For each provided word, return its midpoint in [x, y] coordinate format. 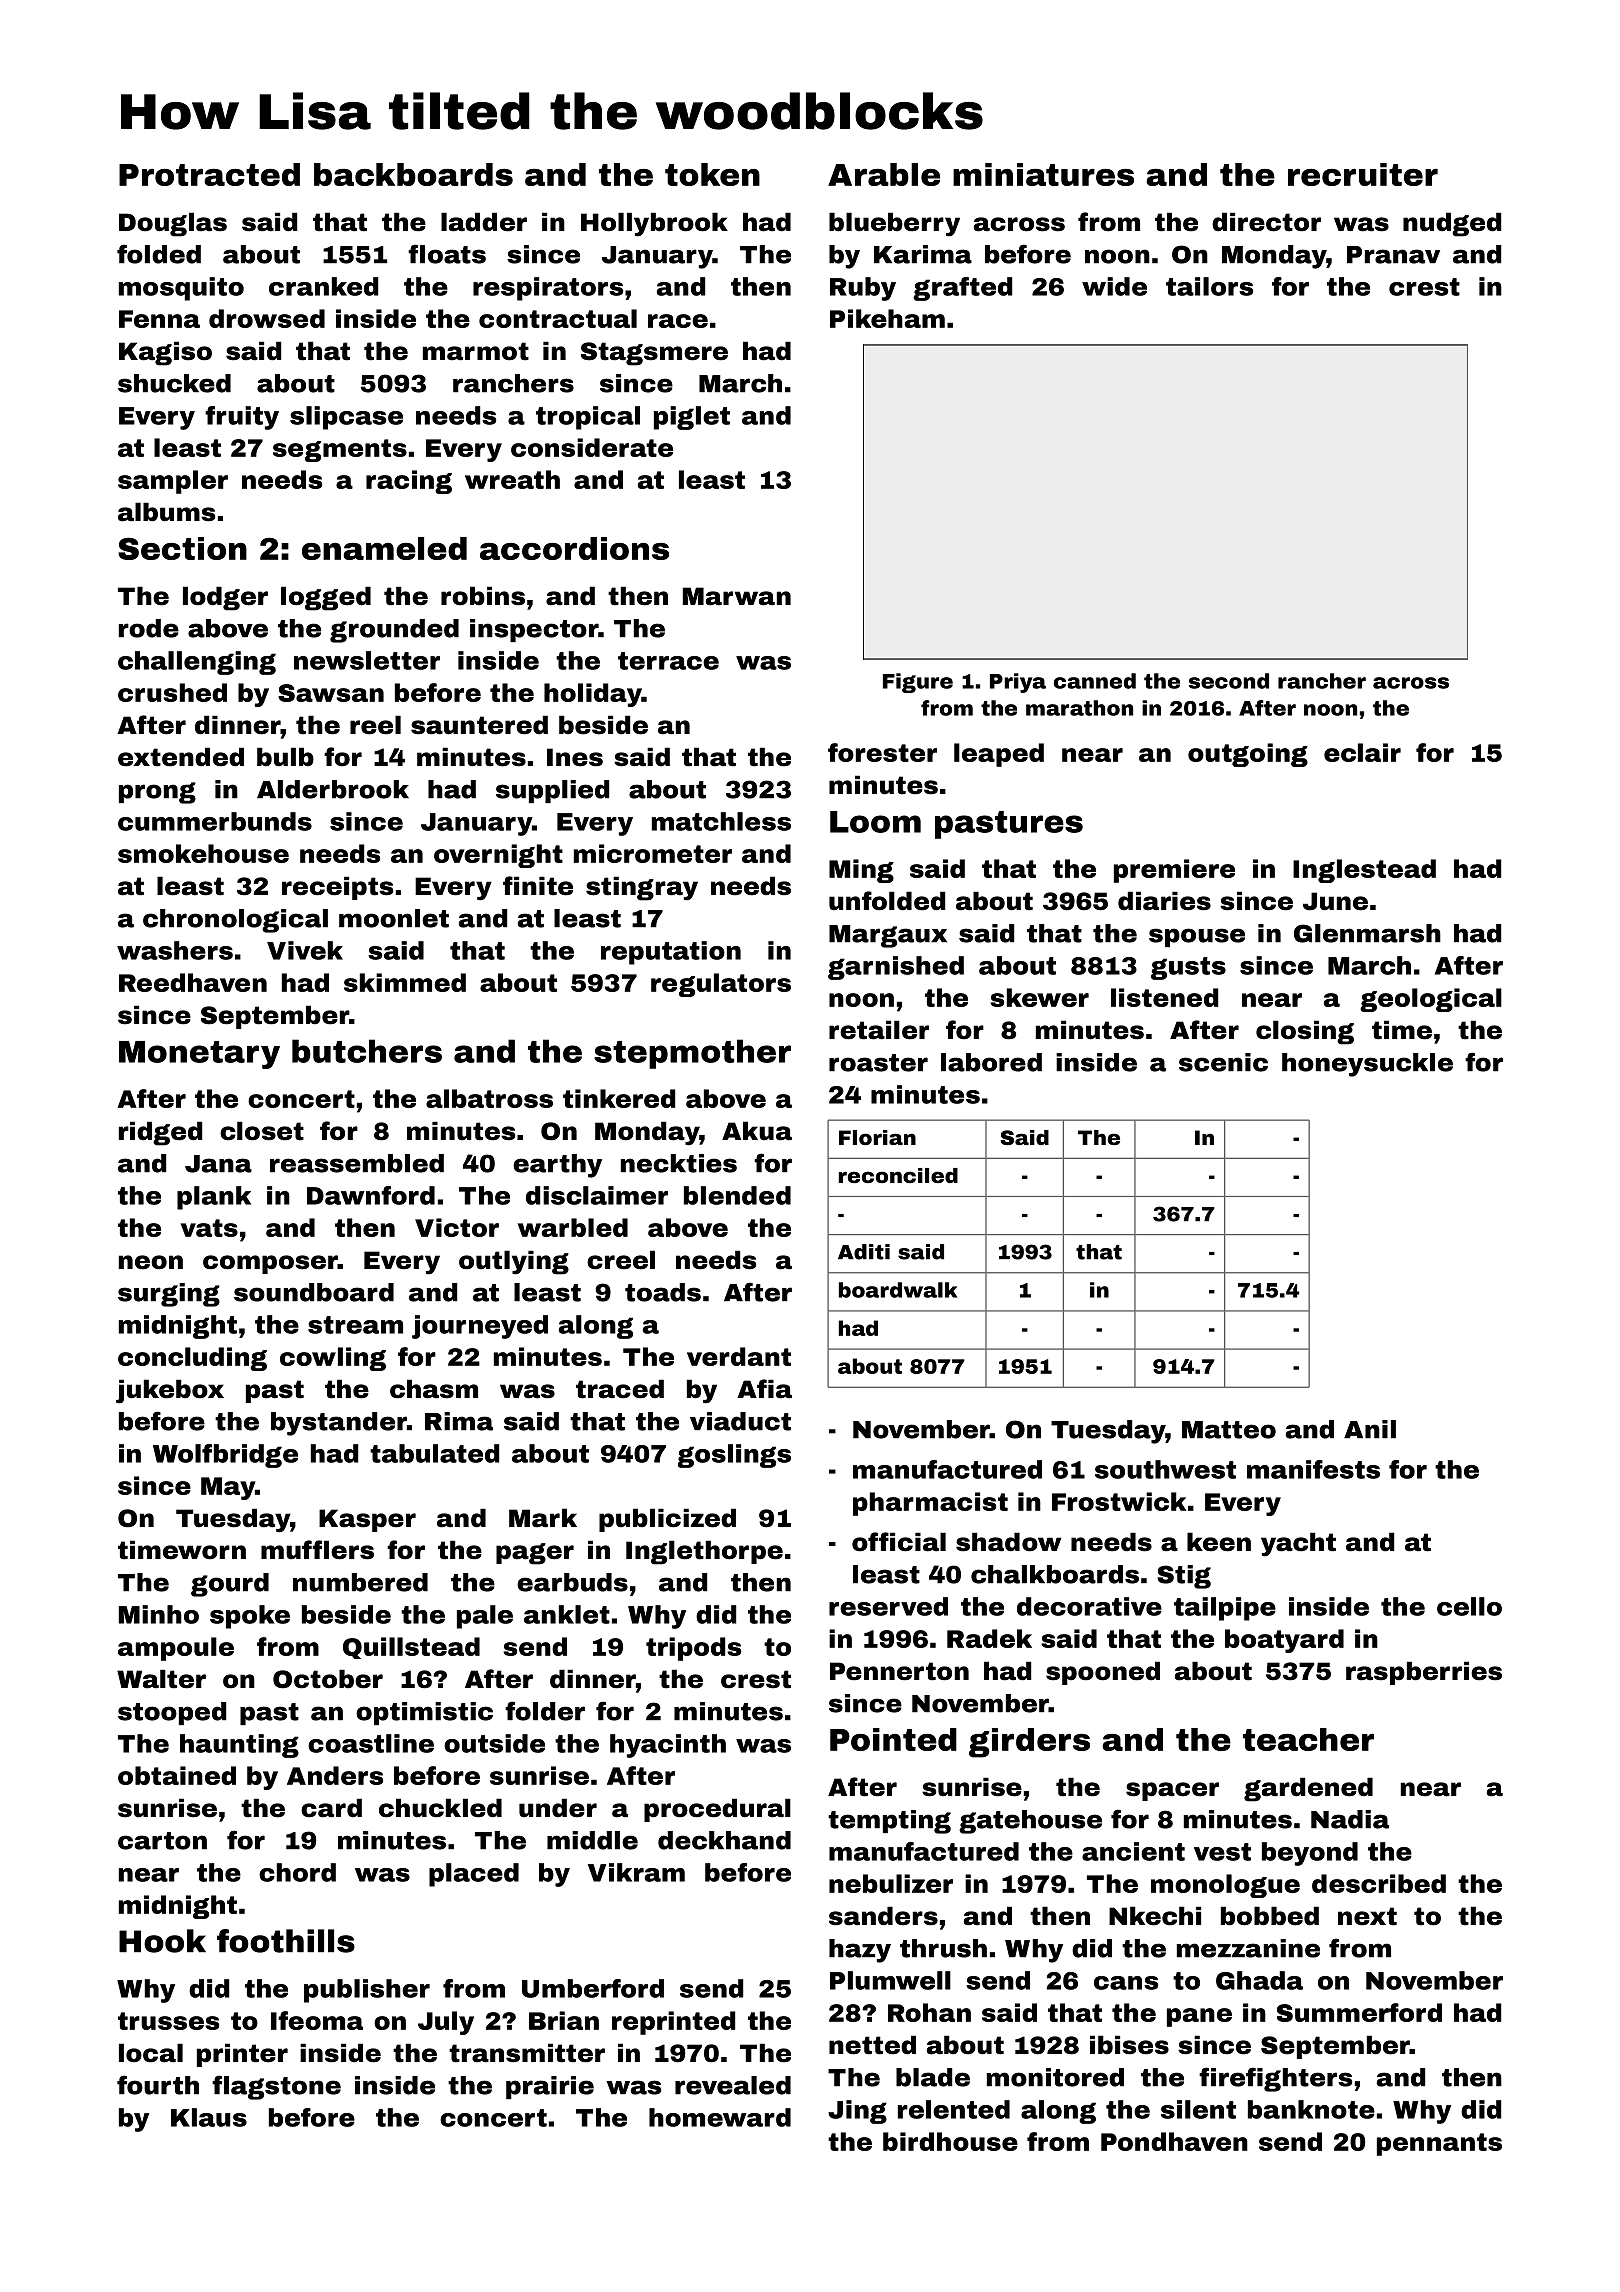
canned [1095, 681]
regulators [721, 985]
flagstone [276, 2087]
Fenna [159, 319]
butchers [367, 1051]
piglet [692, 418]
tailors [1209, 286]
